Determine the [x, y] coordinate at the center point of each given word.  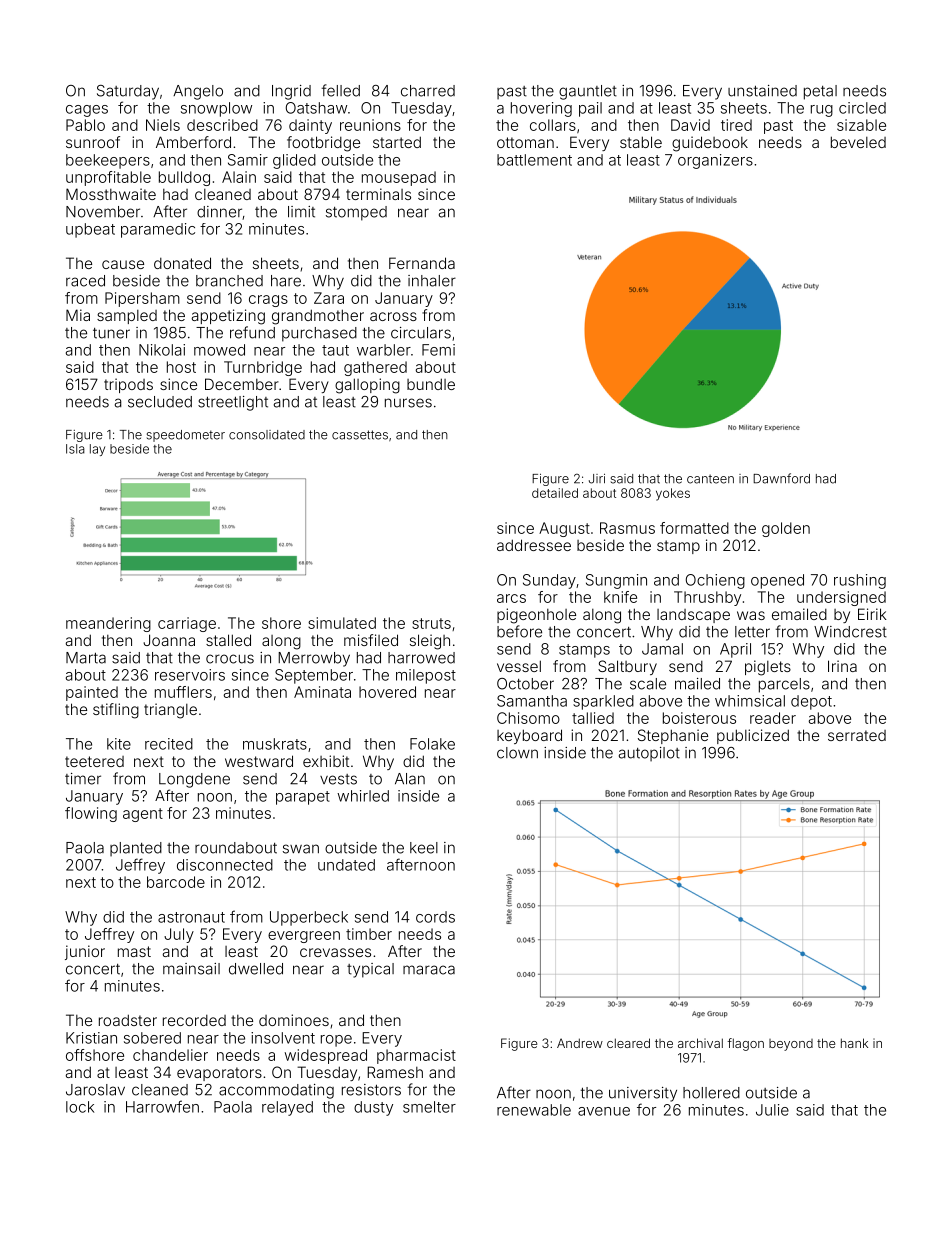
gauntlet [588, 92]
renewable [534, 1110]
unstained [762, 91]
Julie [772, 1110]
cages [87, 111]
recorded [194, 1020]
